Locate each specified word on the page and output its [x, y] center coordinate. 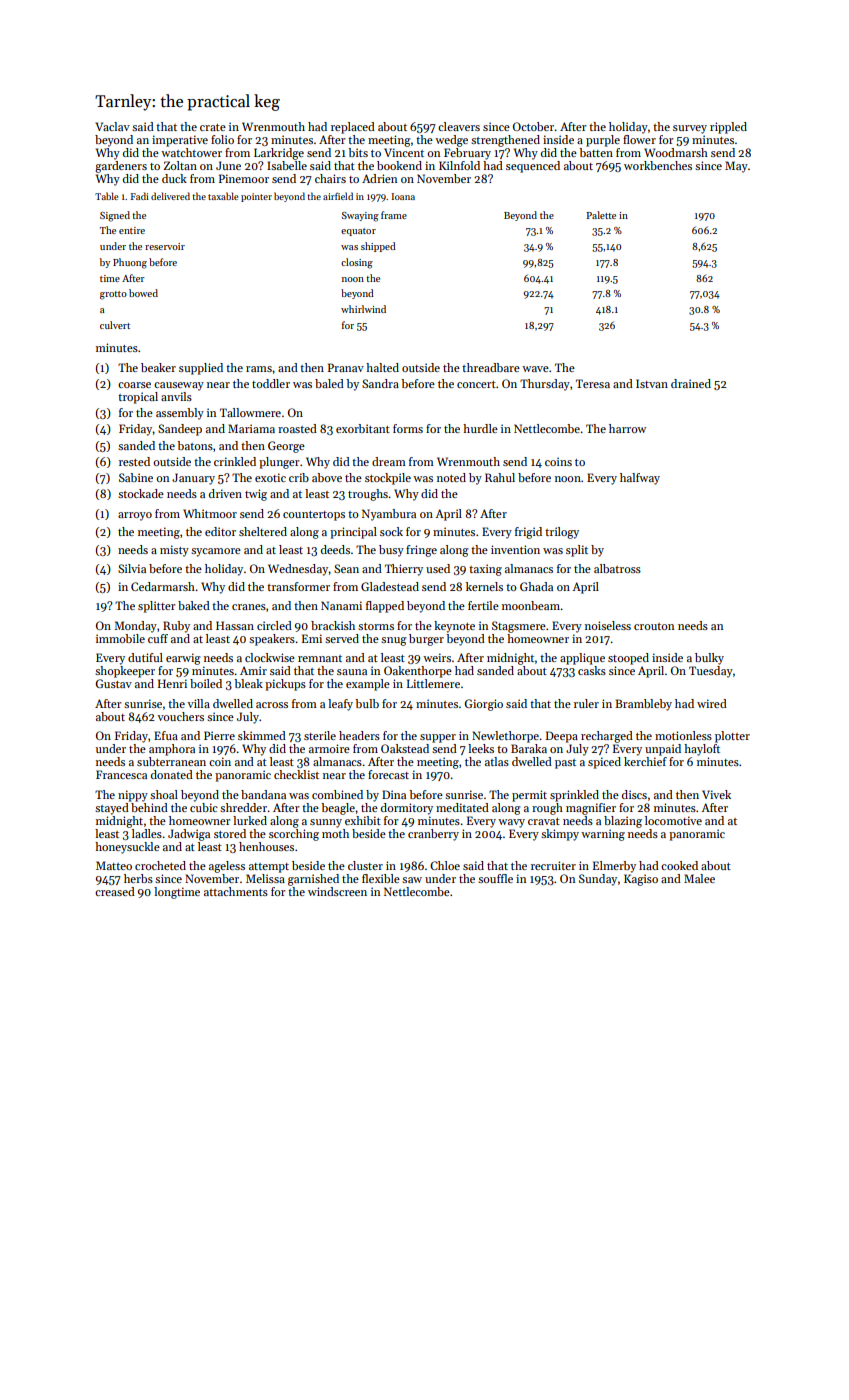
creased [115, 891]
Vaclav [112, 126]
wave [535, 369]
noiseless [608, 625]
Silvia [132, 568]
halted [382, 367]
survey [690, 129]
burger [426, 640]
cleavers [459, 126]
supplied [201, 369]
